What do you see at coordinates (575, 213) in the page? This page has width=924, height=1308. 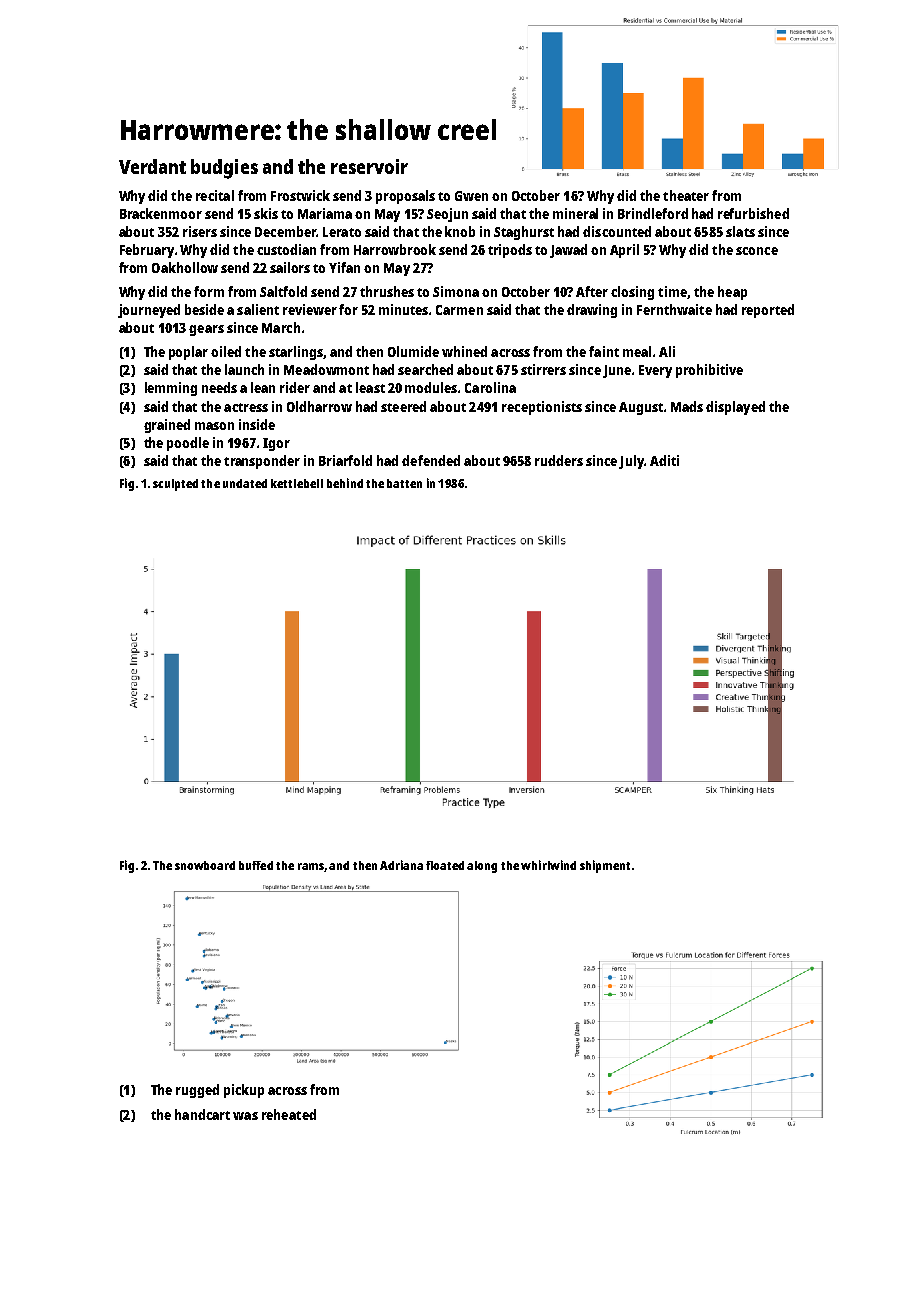 I see `mineral` at bounding box center [575, 213].
